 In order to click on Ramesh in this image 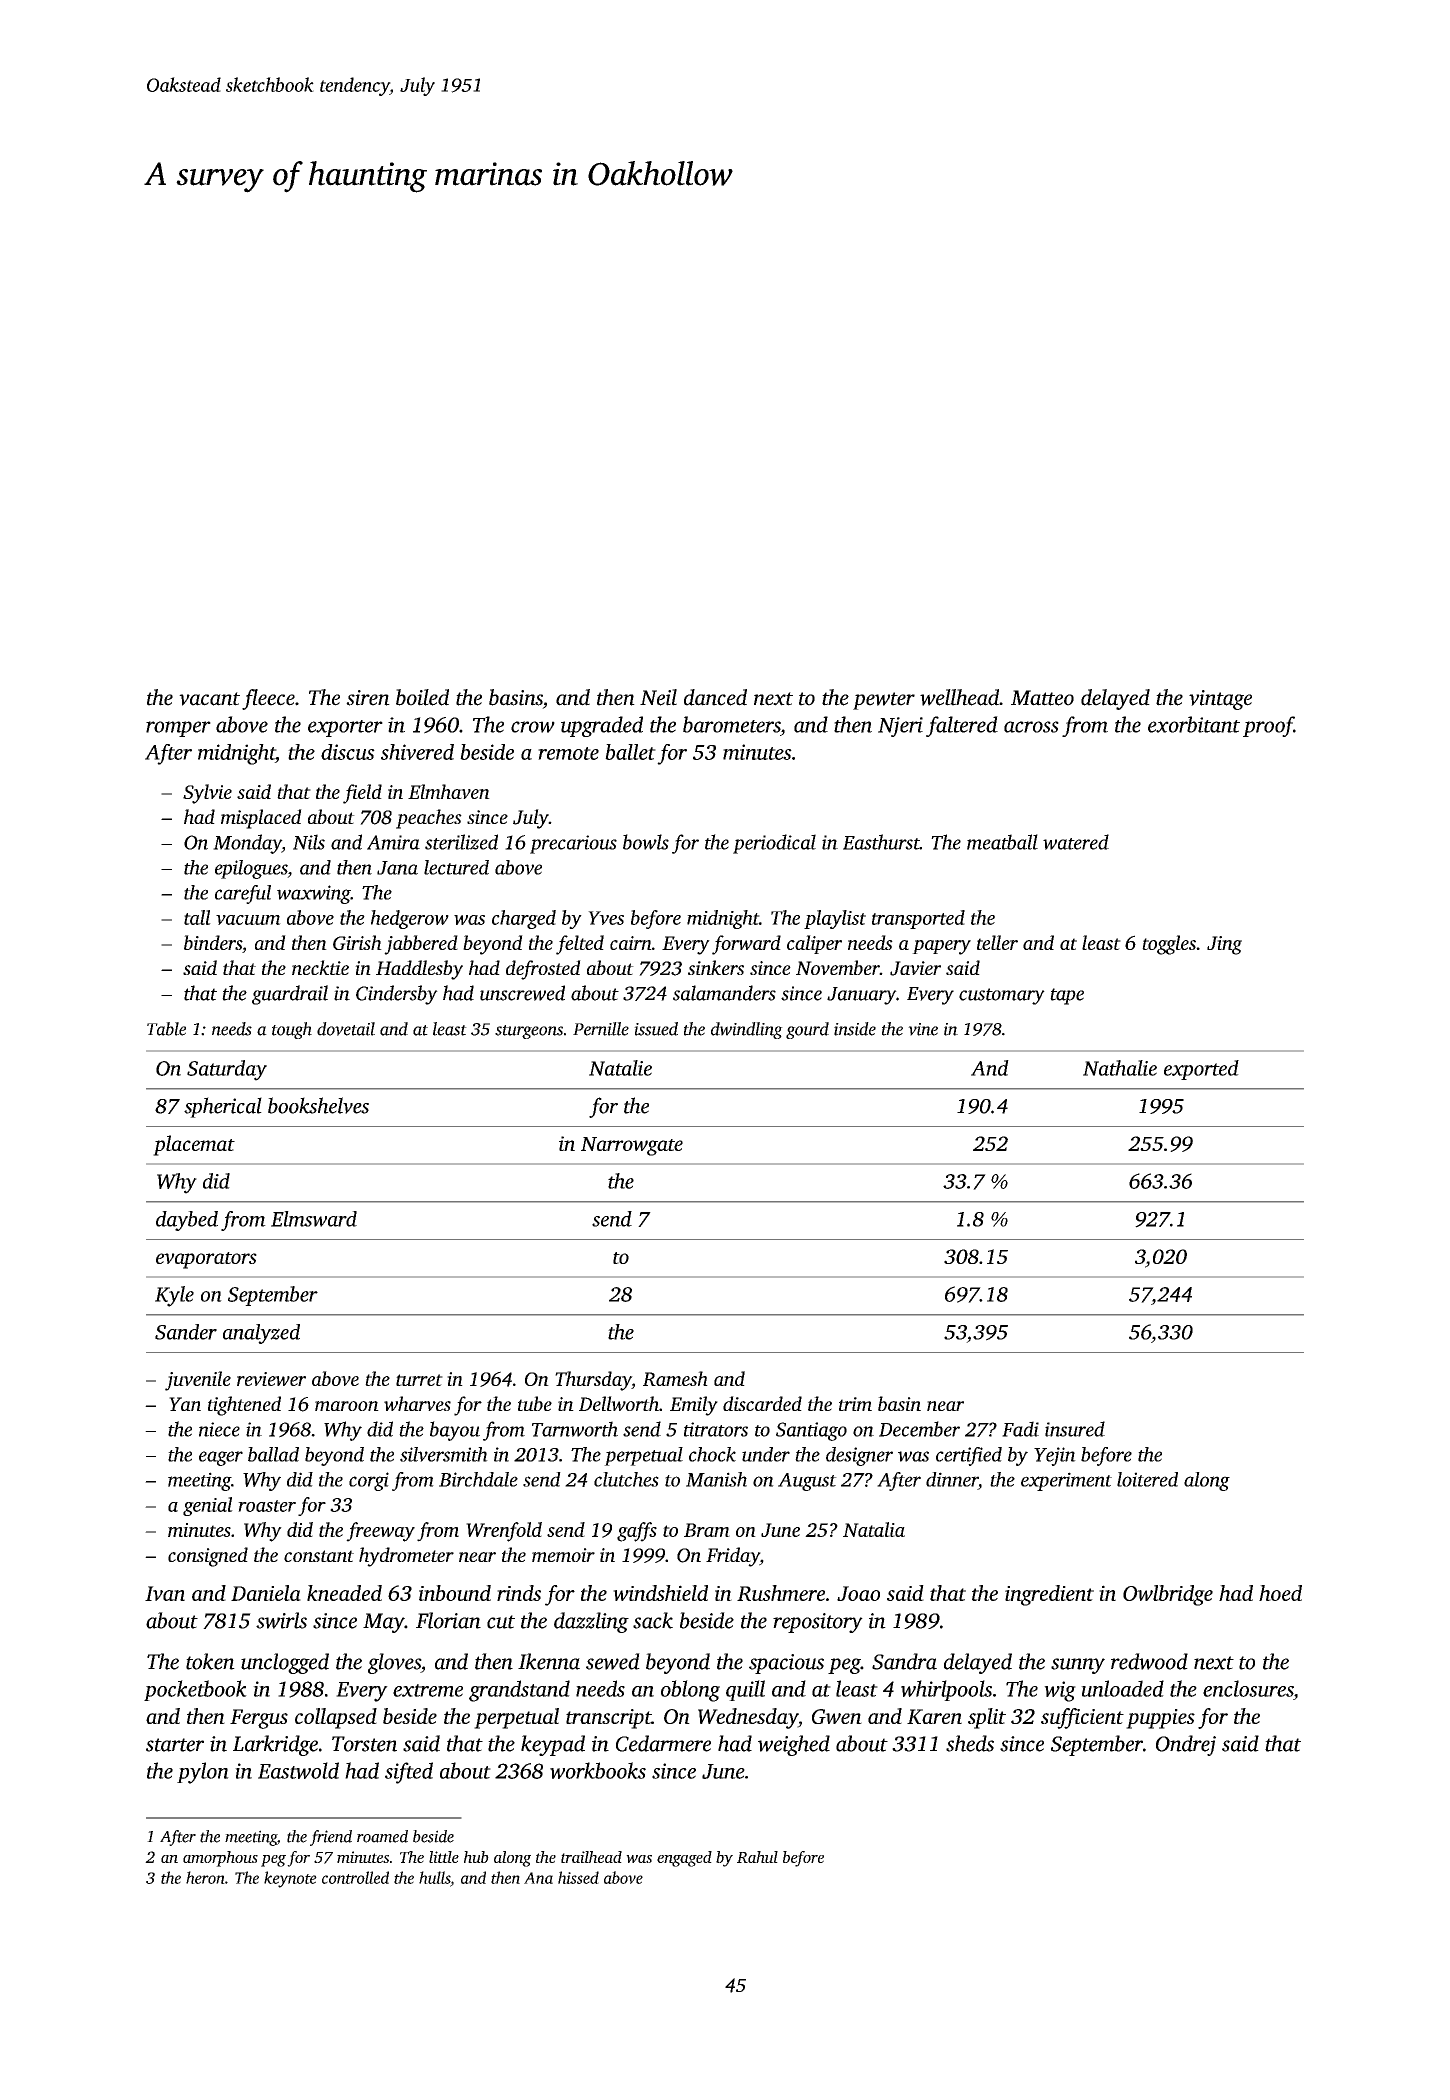, I will do `click(675, 1378)`.
